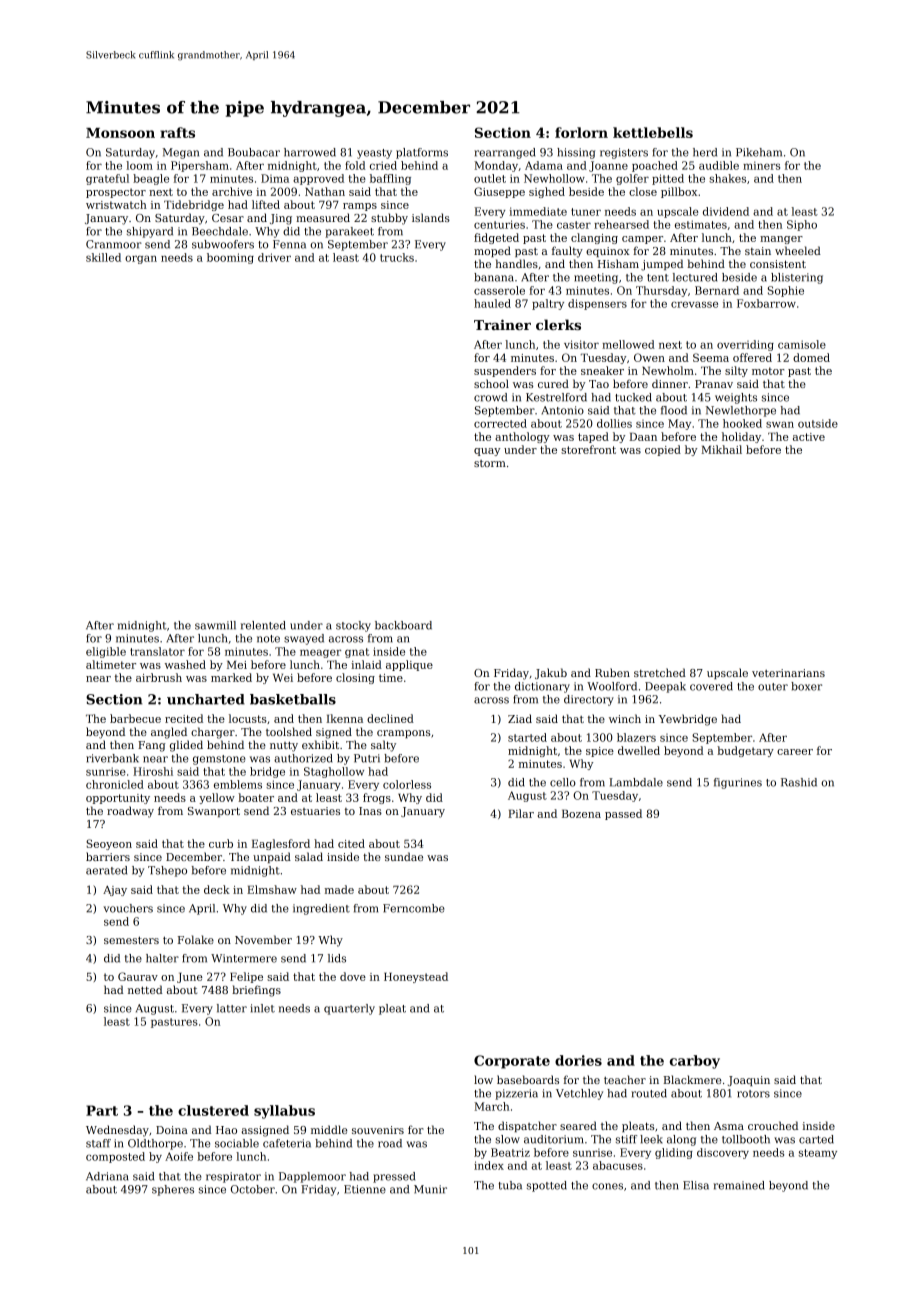 This page has width=924, height=1308. What do you see at coordinates (489, 1165) in the page?
I see `index` at bounding box center [489, 1165].
